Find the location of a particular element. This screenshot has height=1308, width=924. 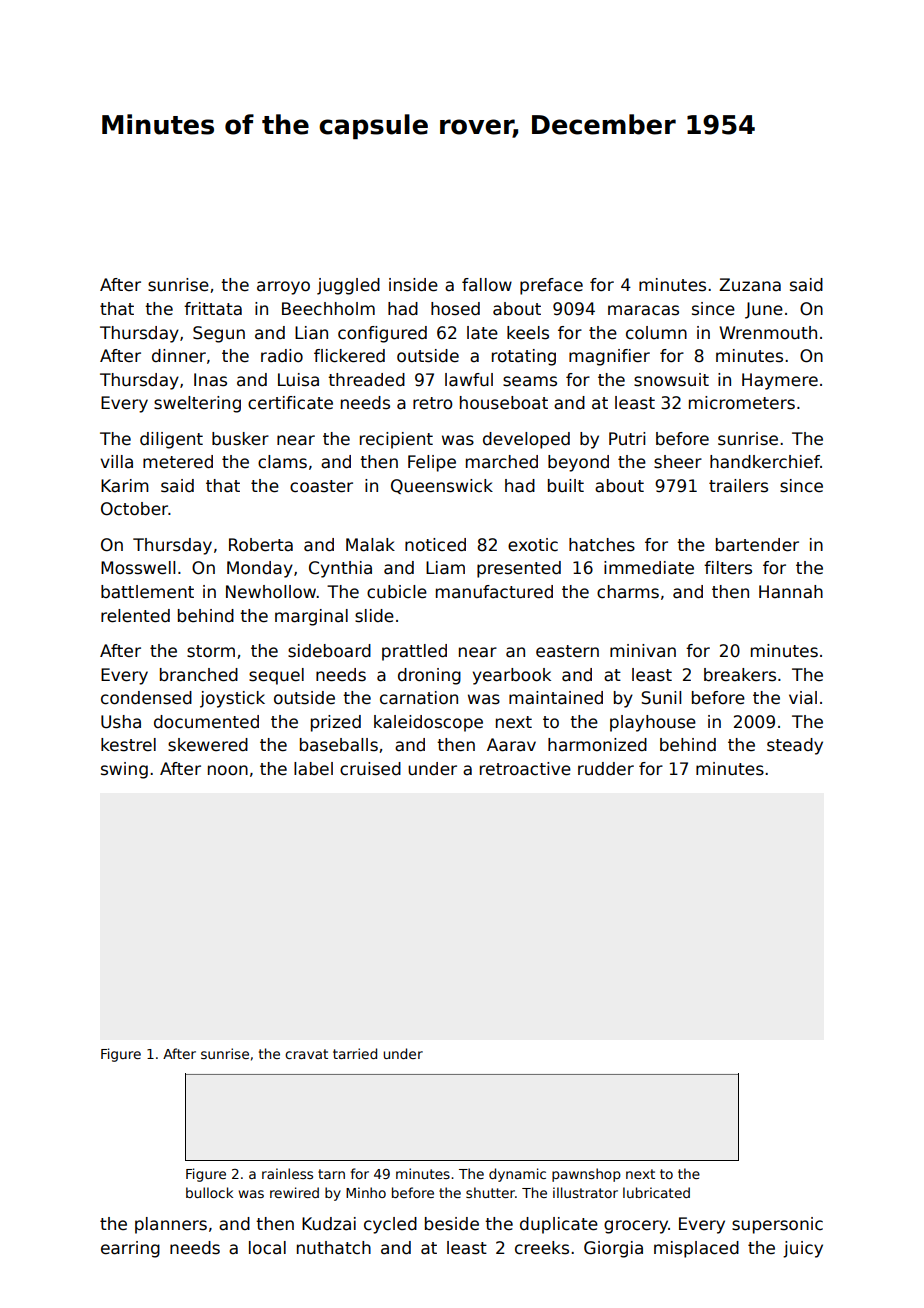

cruised is located at coordinates (370, 769).
